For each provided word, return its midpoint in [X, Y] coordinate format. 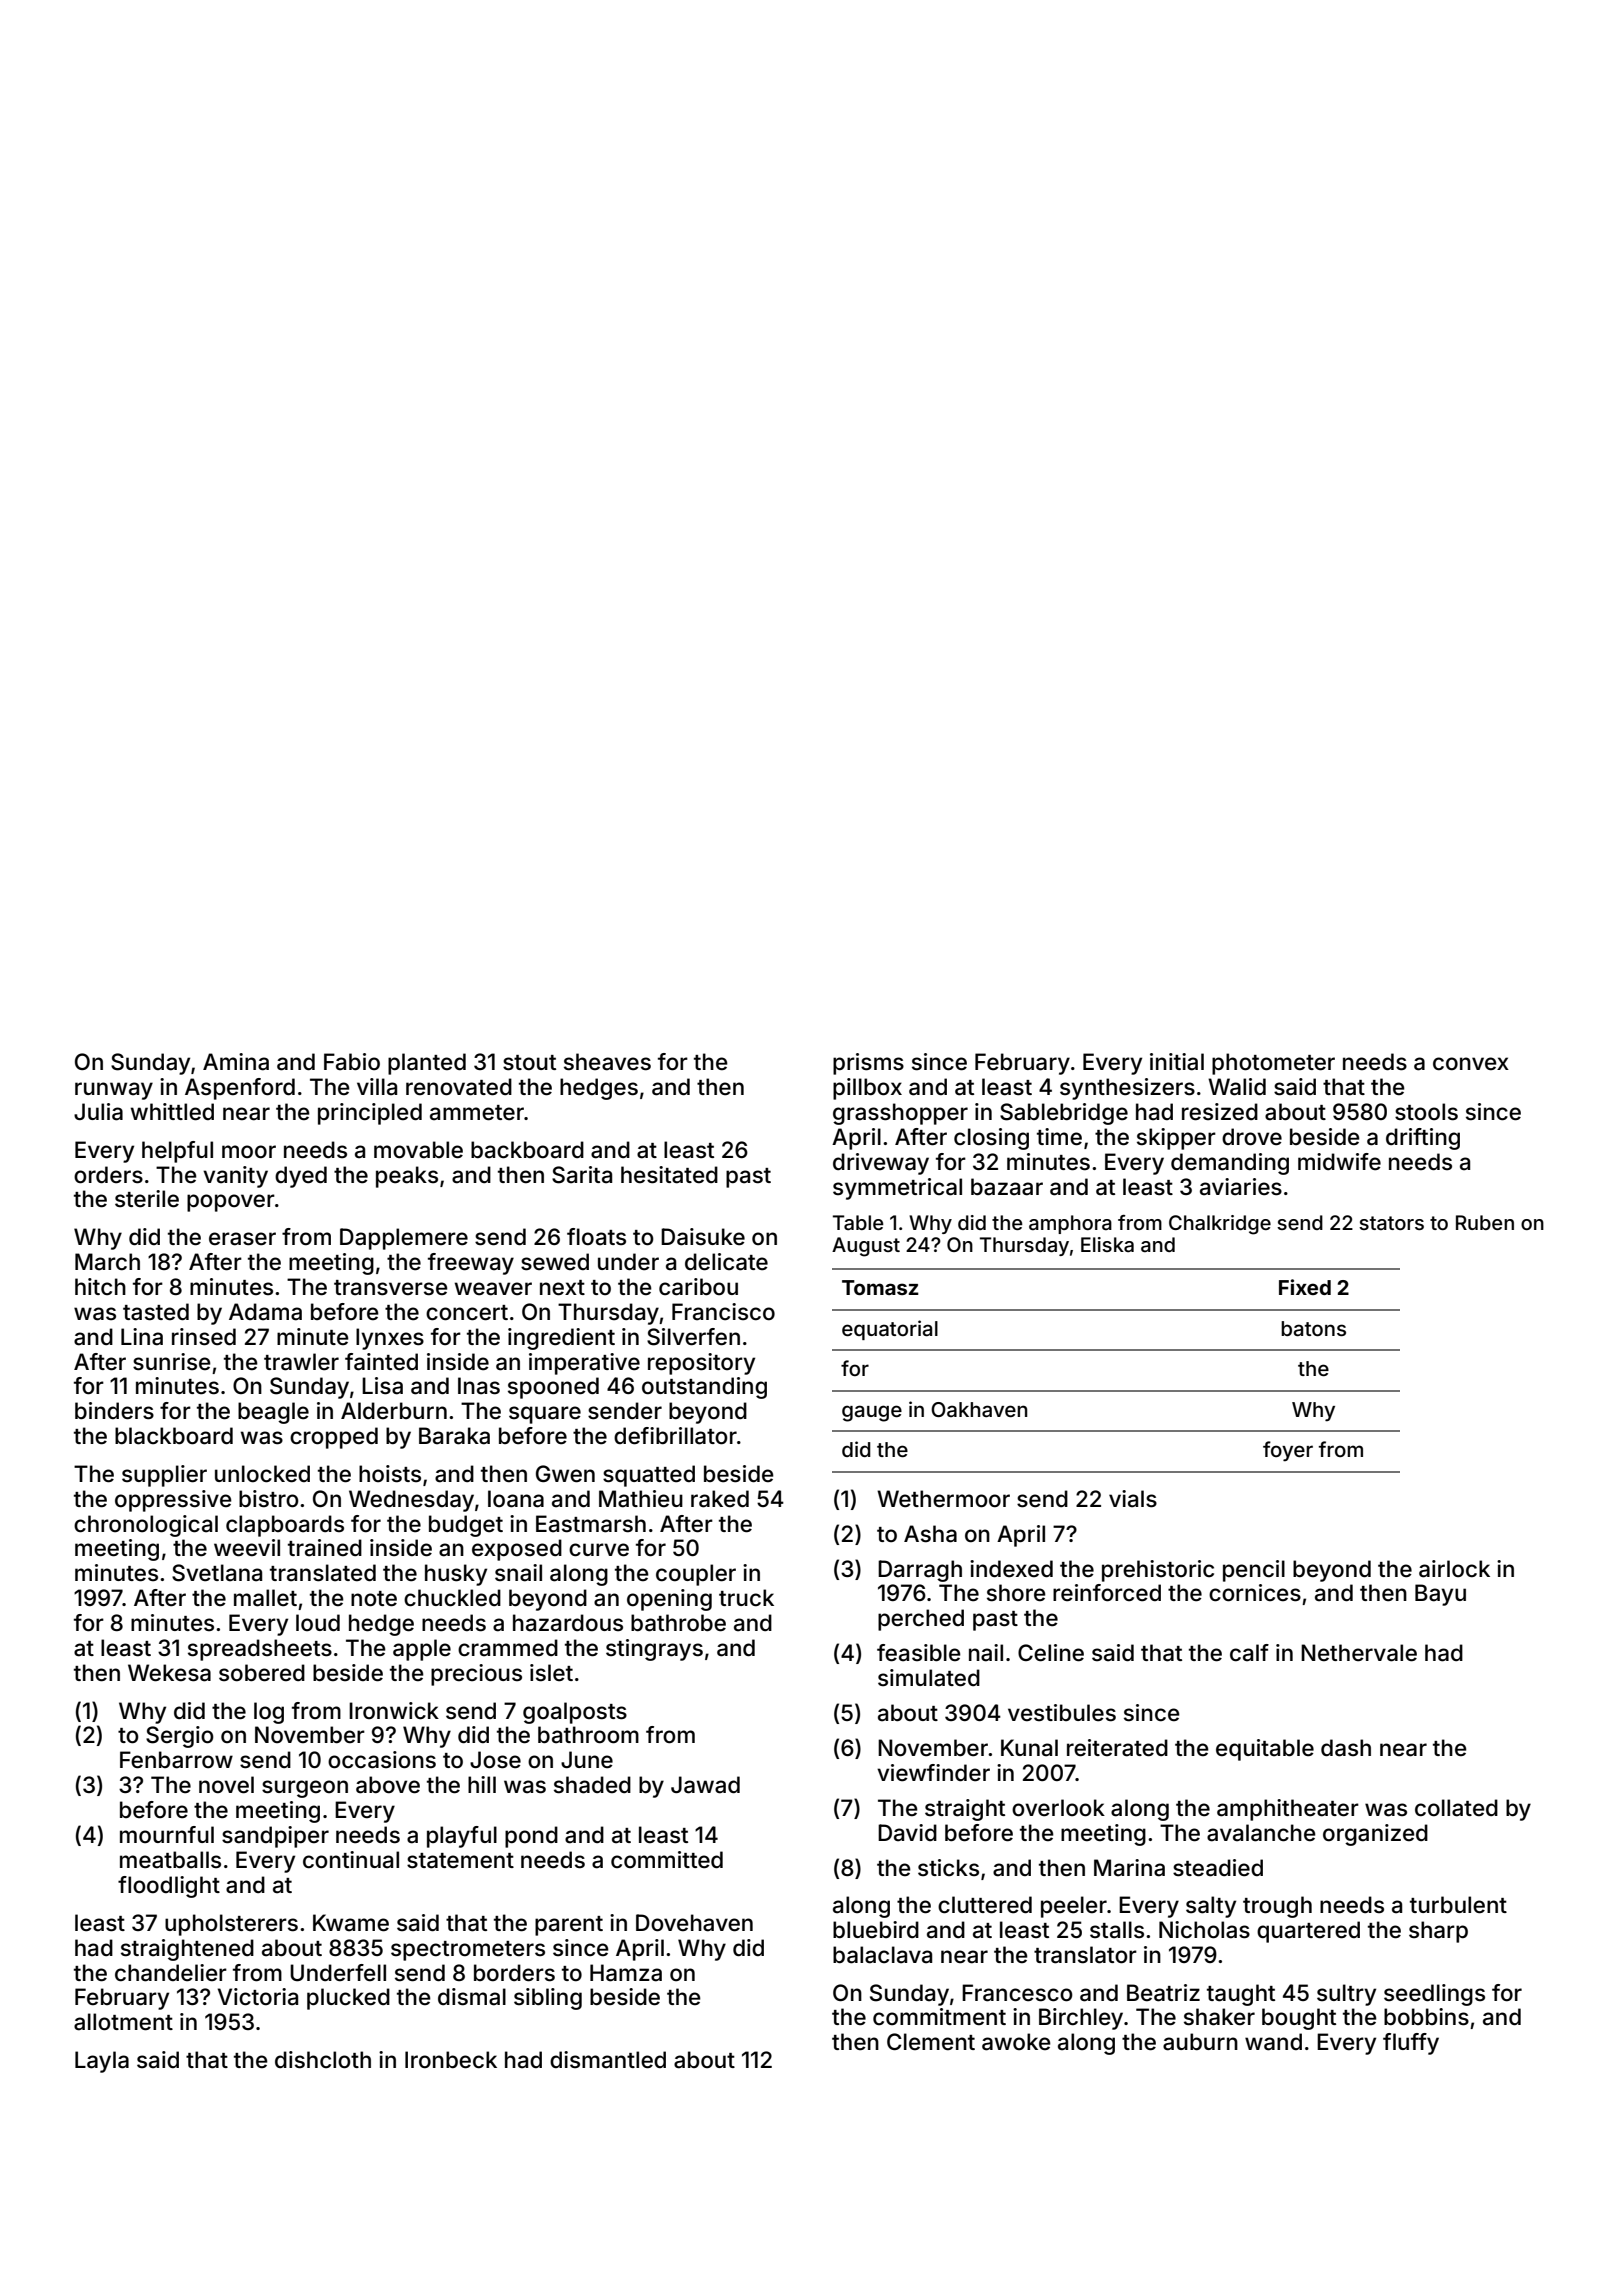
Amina [236, 1062]
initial [1177, 1062]
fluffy [1411, 2044]
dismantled [608, 2060]
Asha [930, 1534]
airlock [1454, 1569]
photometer [1273, 1064]
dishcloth [323, 2060]
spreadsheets [260, 1650]
